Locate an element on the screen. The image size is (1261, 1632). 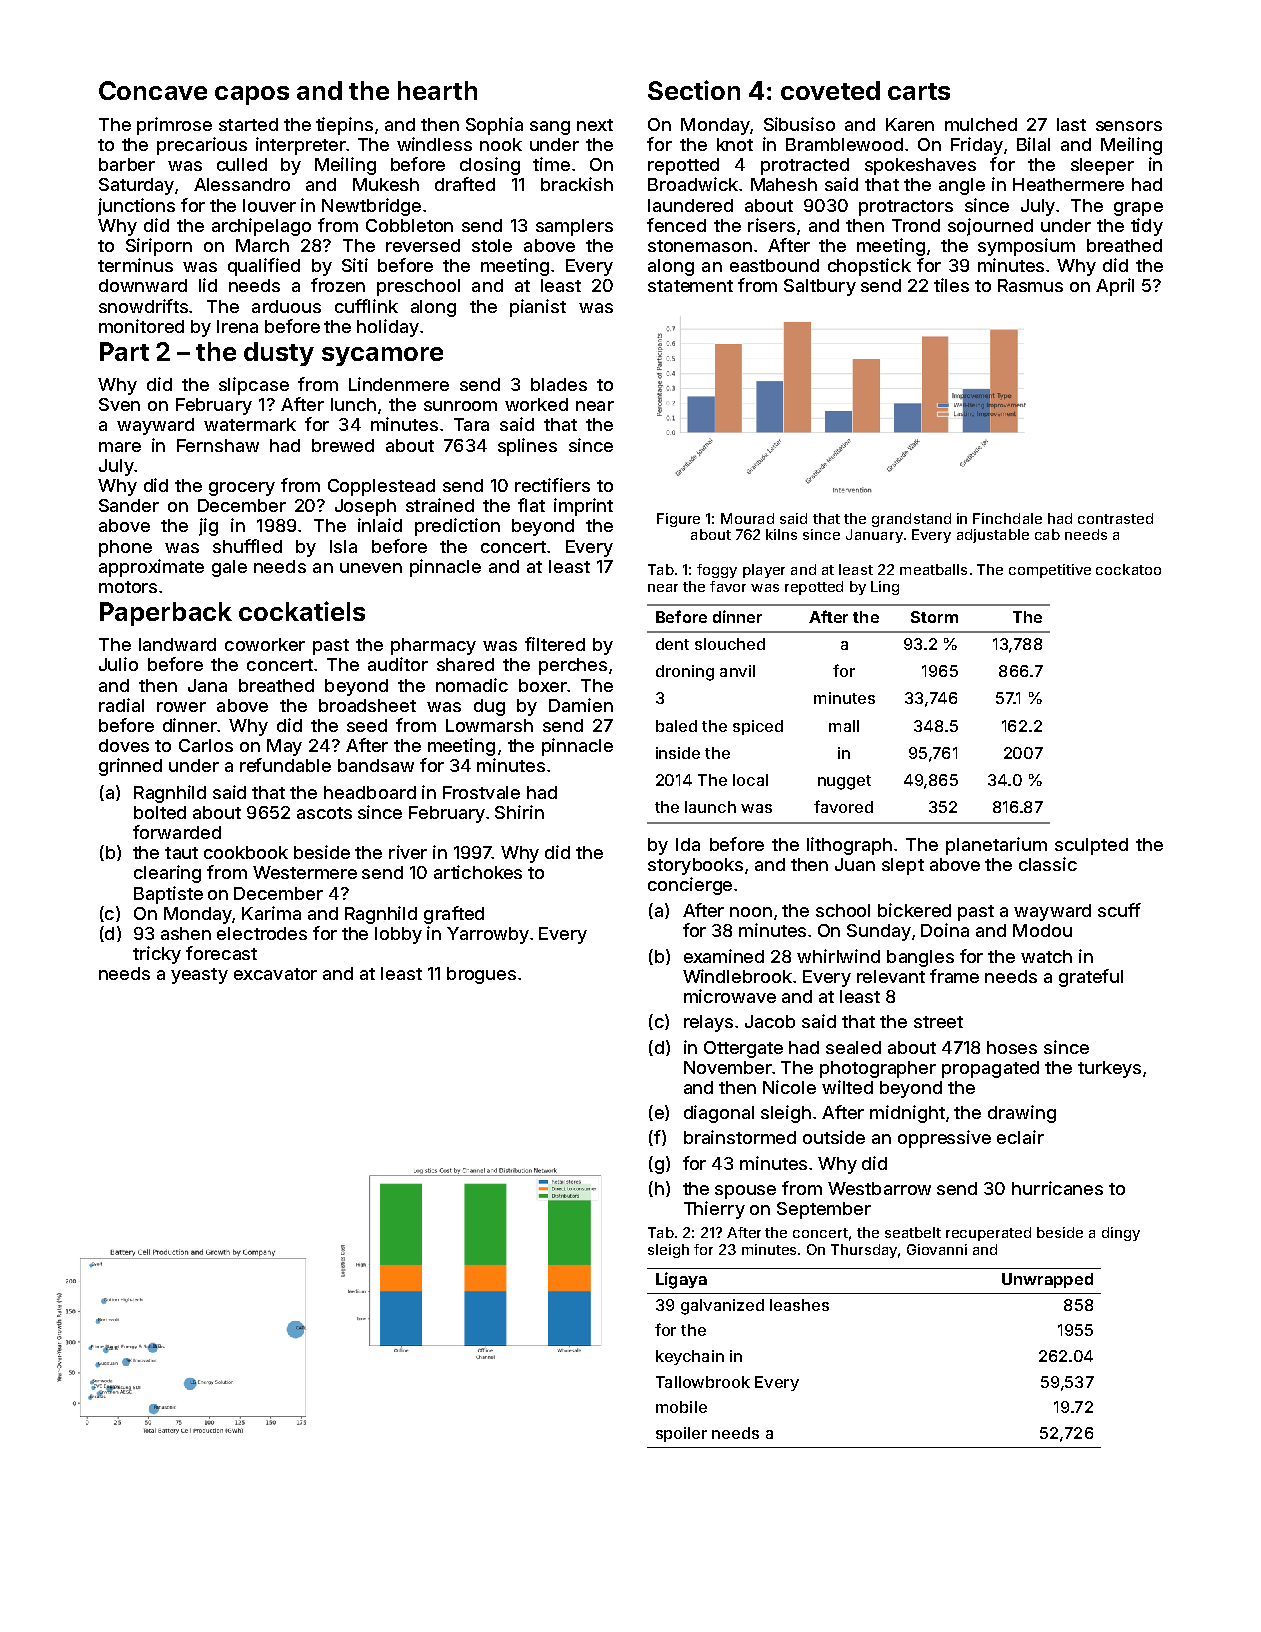
mobile is located at coordinates (681, 1407).
